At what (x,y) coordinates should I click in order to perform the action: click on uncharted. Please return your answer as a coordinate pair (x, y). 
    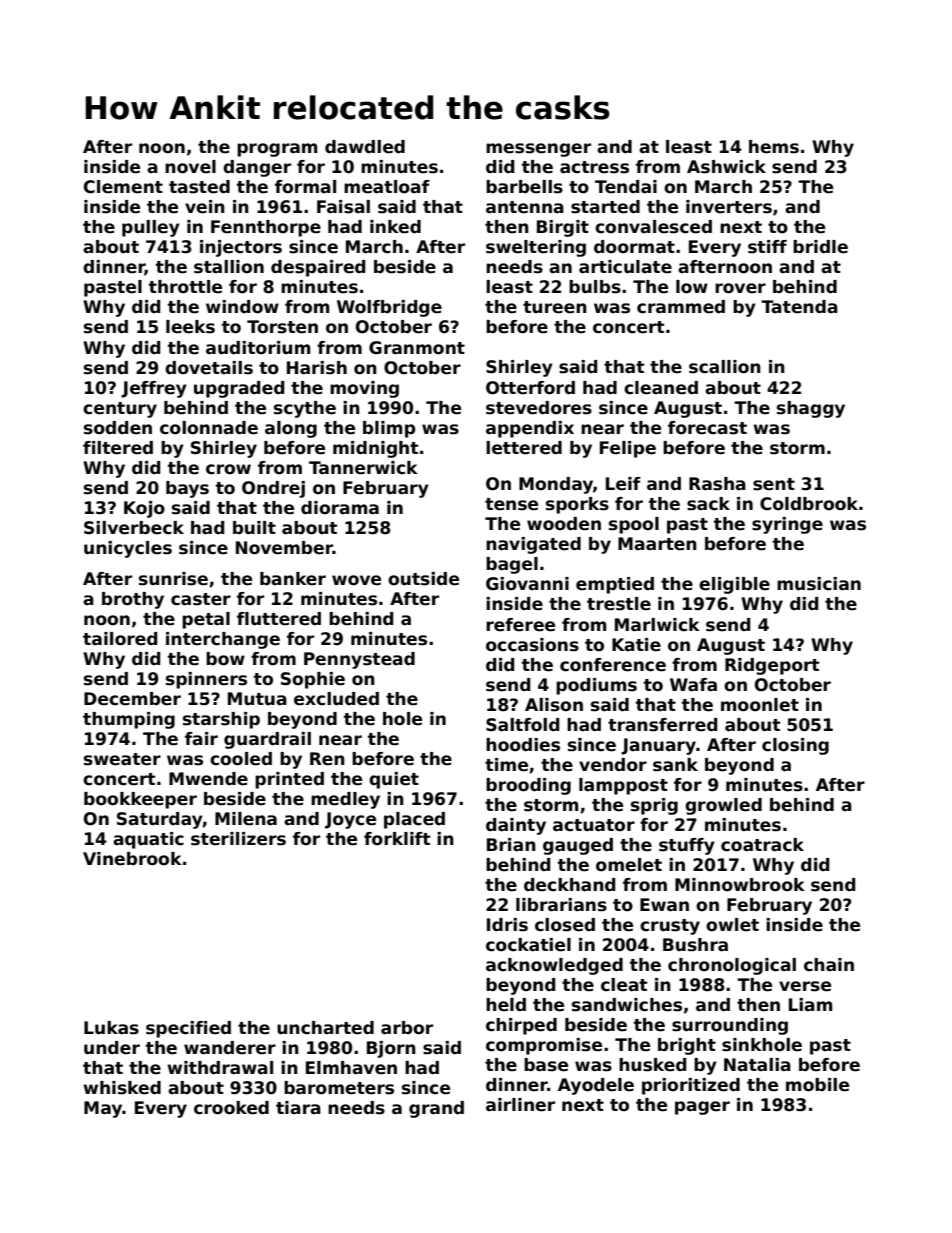
    Looking at the image, I should click on (325, 1028).
